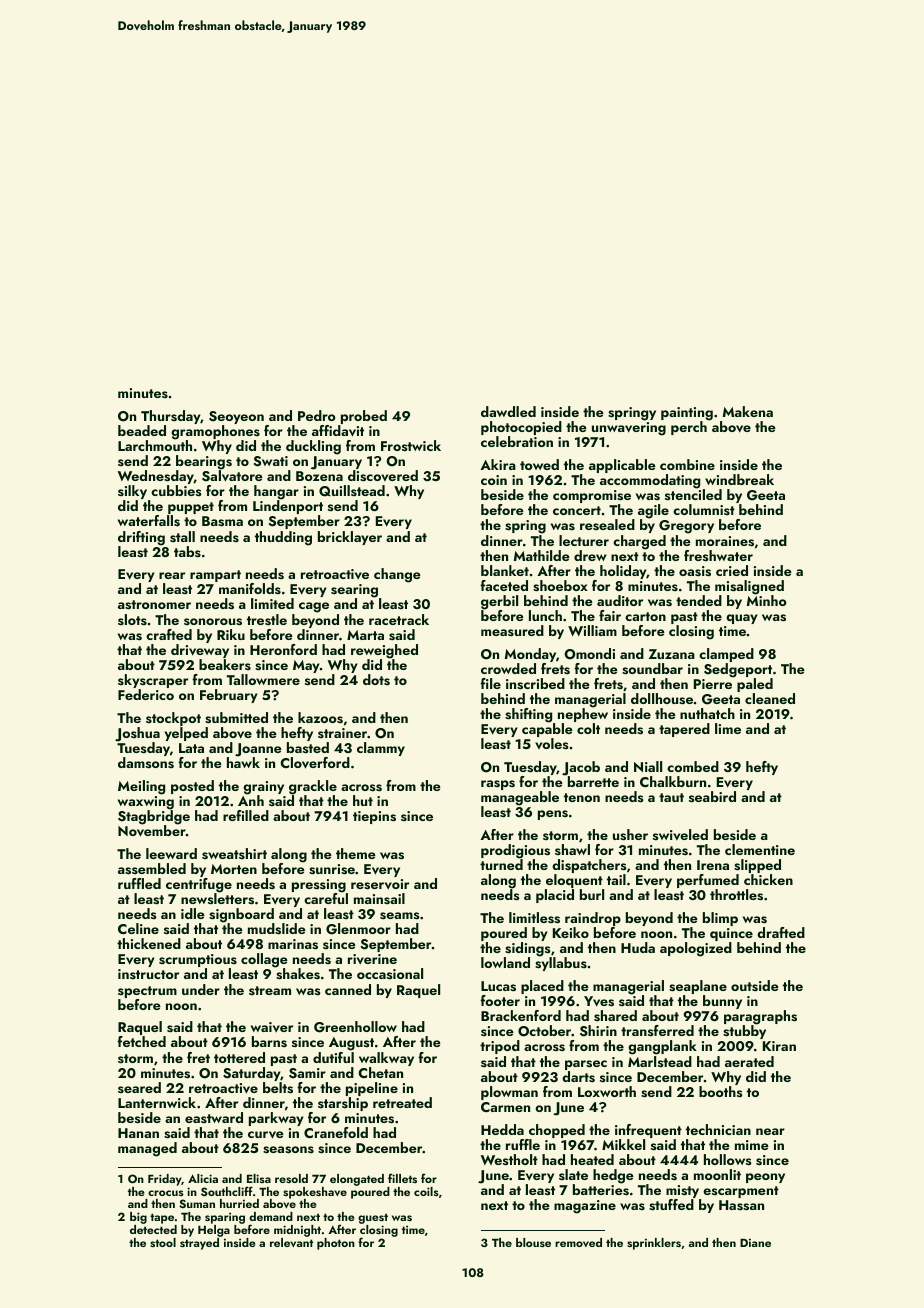 Image resolution: width=924 pixels, height=1308 pixels. I want to click on Loxworth, so click(607, 1091).
